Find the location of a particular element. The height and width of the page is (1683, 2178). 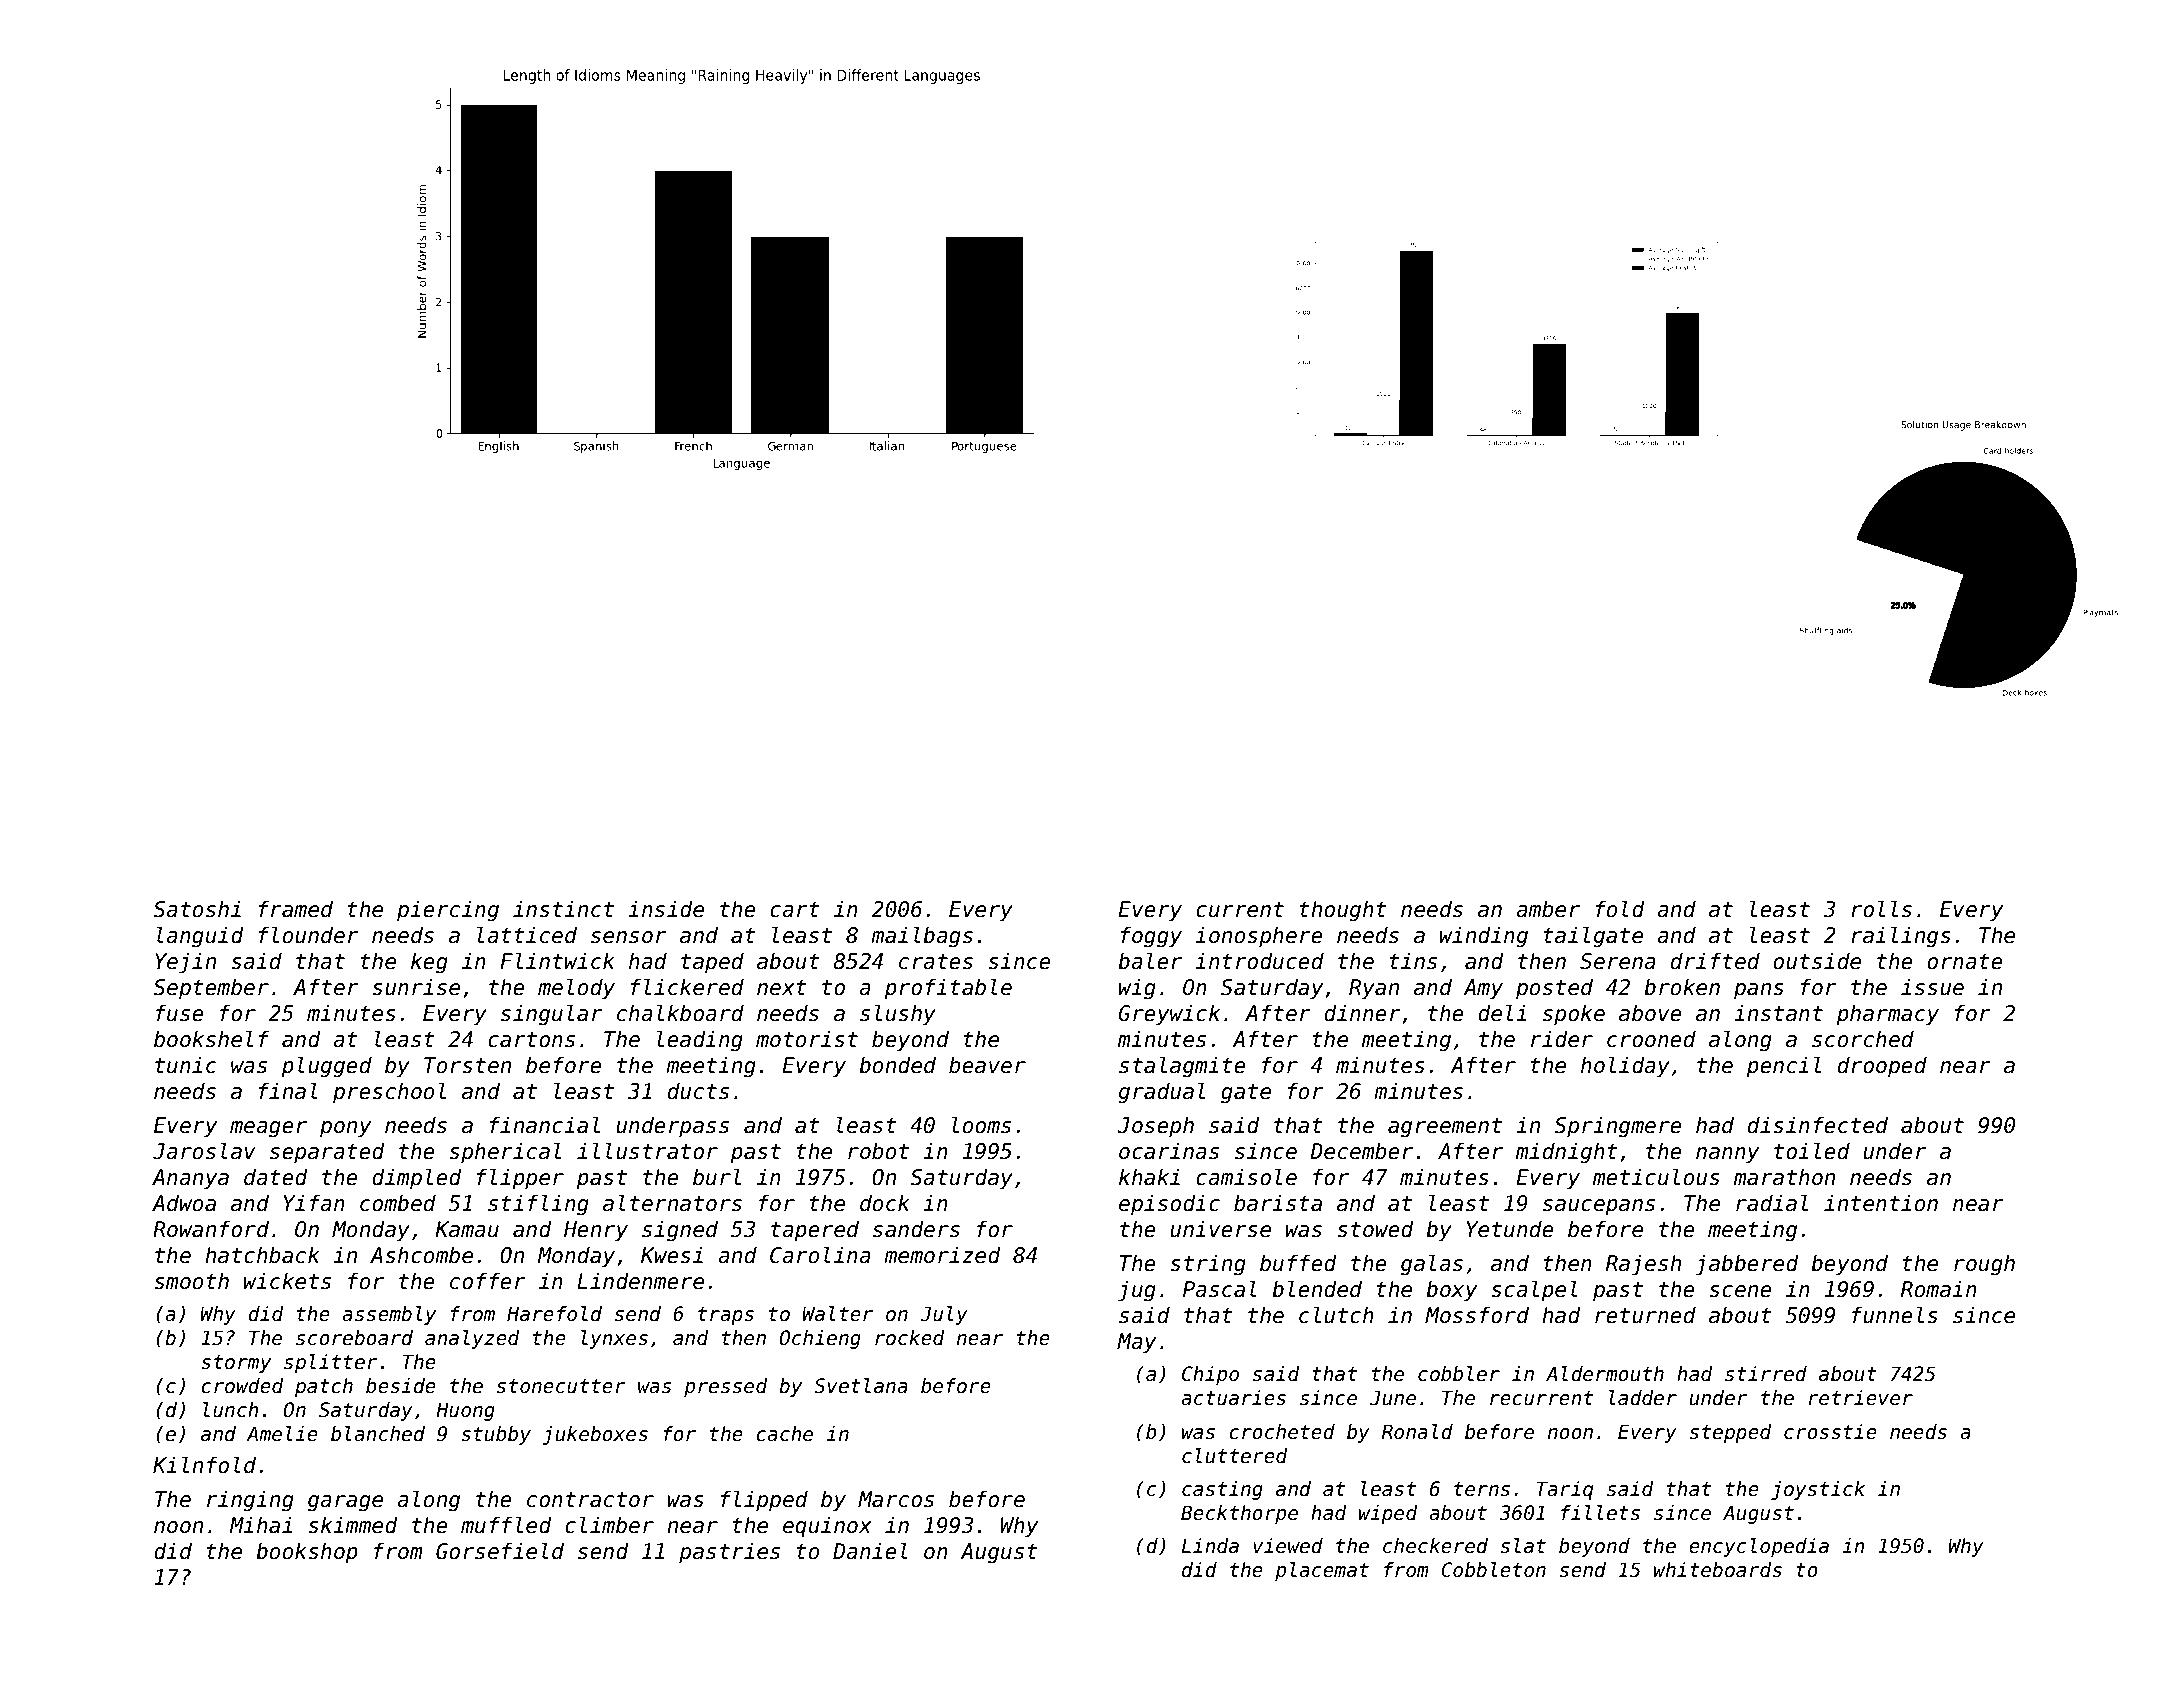

Yejin is located at coordinates (185, 963).
